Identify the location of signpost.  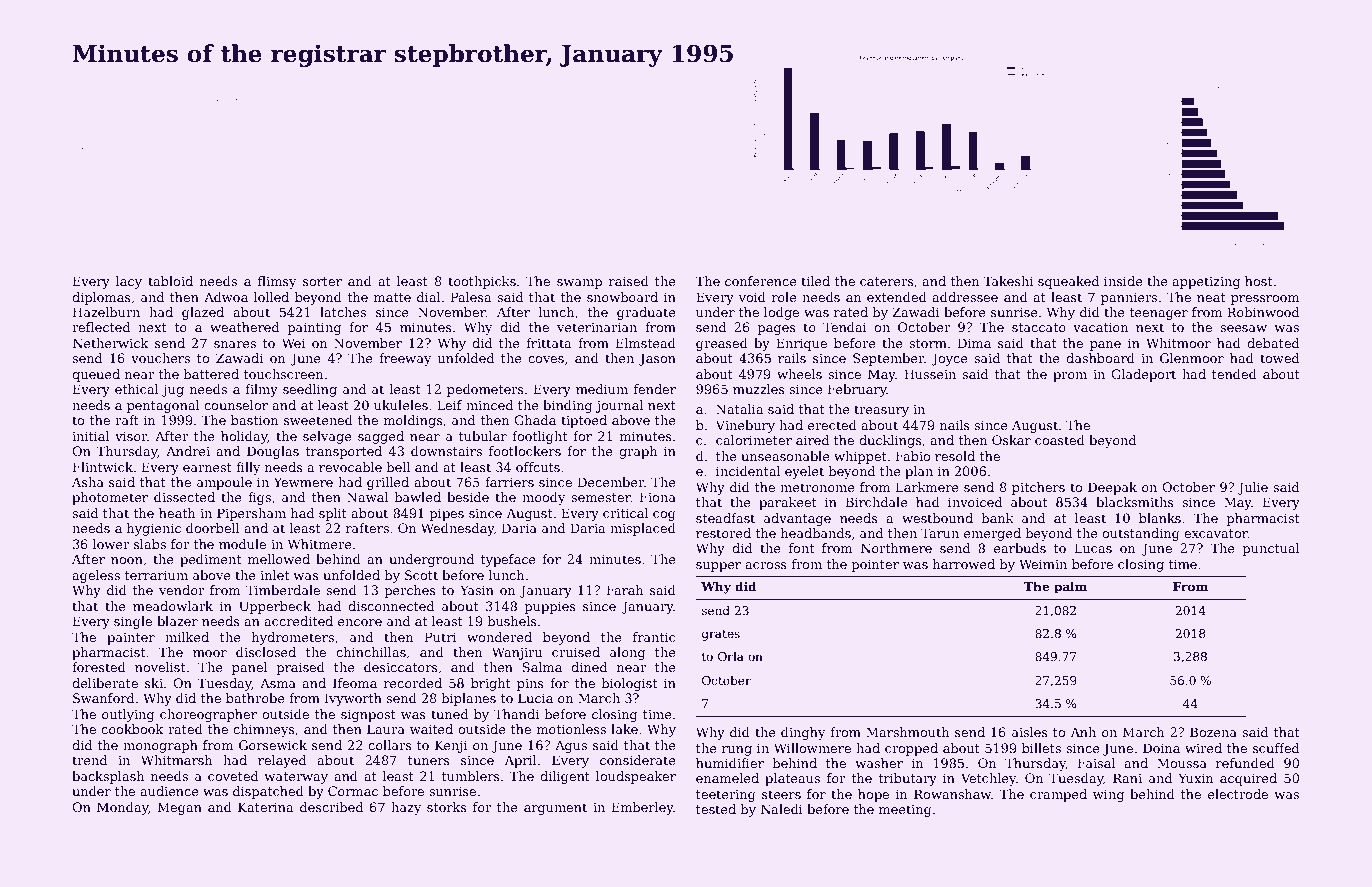
(368, 715).
